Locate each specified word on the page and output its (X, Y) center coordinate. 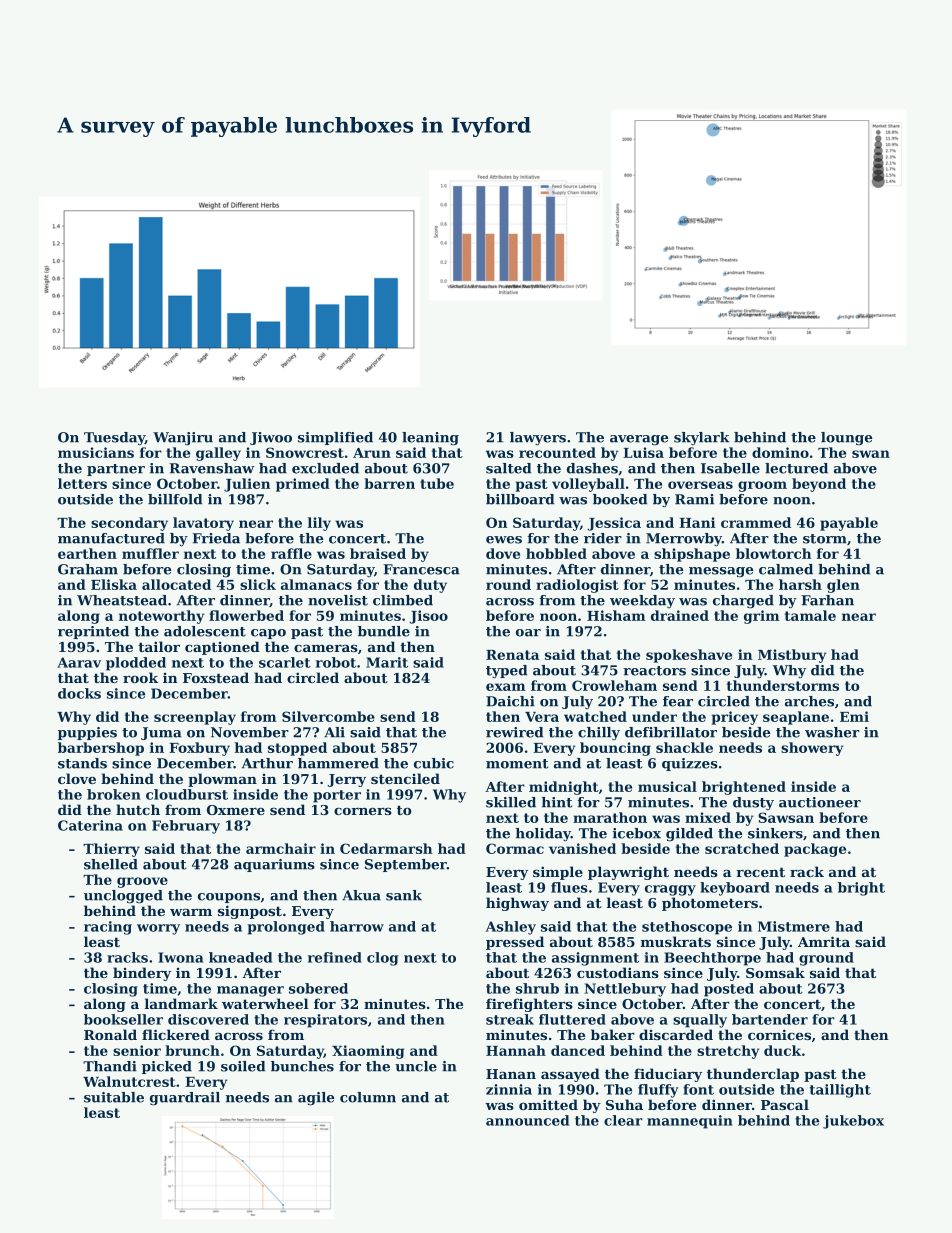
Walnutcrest (129, 1081)
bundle (384, 631)
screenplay (195, 718)
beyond (819, 485)
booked (620, 499)
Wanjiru (183, 439)
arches (809, 701)
